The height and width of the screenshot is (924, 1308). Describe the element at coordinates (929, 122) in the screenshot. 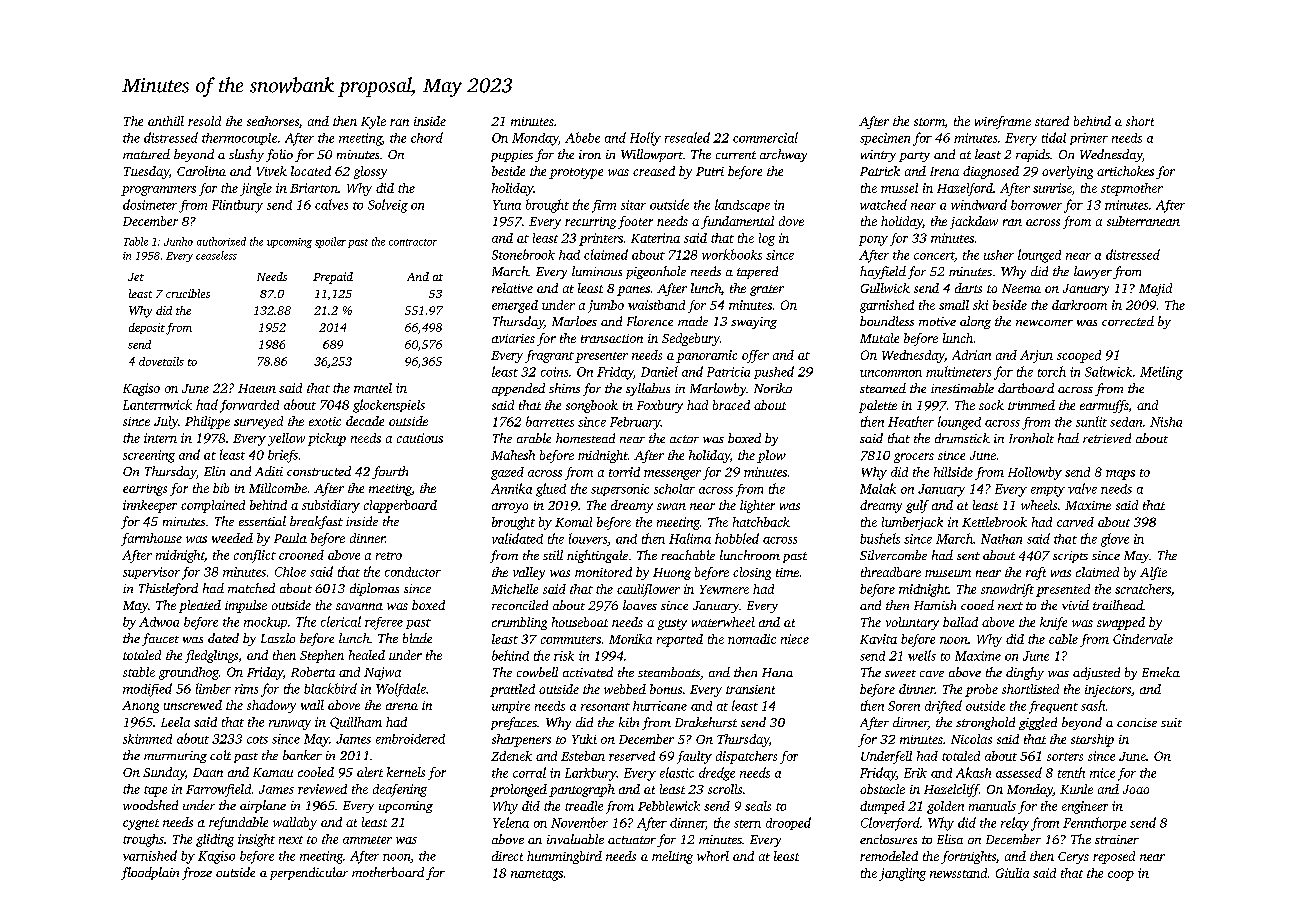

I see `storm` at that location.
